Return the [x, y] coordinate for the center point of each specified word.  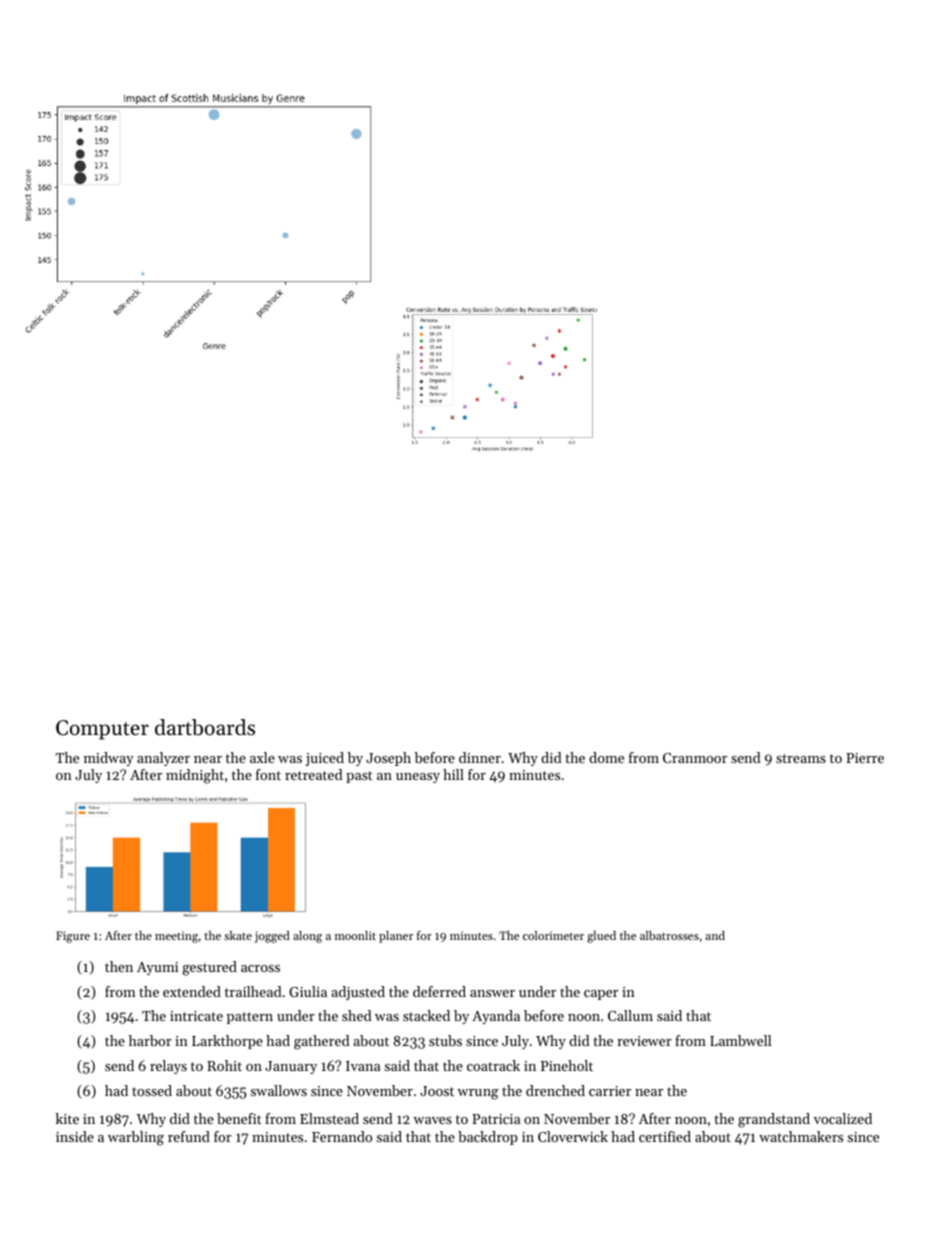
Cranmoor [695, 758]
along [307, 937]
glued [601, 937]
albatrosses [669, 935]
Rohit [224, 1065]
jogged [272, 937]
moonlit [355, 935]
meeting [176, 937]
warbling [136, 1138]
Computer [102, 730]
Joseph [388, 759]
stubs [445, 1040]
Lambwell [740, 1040]
